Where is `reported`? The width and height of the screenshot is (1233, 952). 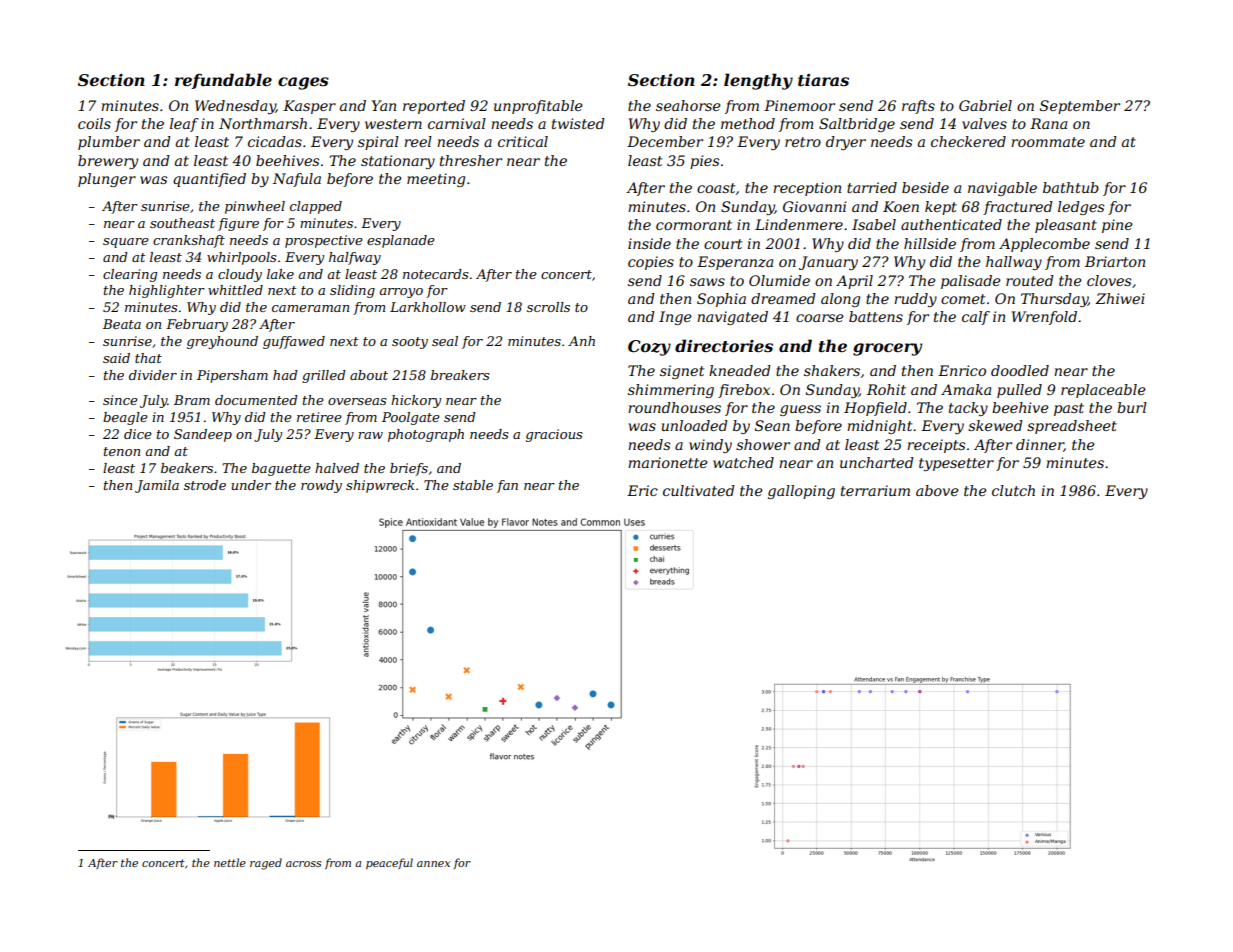 reported is located at coordinates (434, 107).
